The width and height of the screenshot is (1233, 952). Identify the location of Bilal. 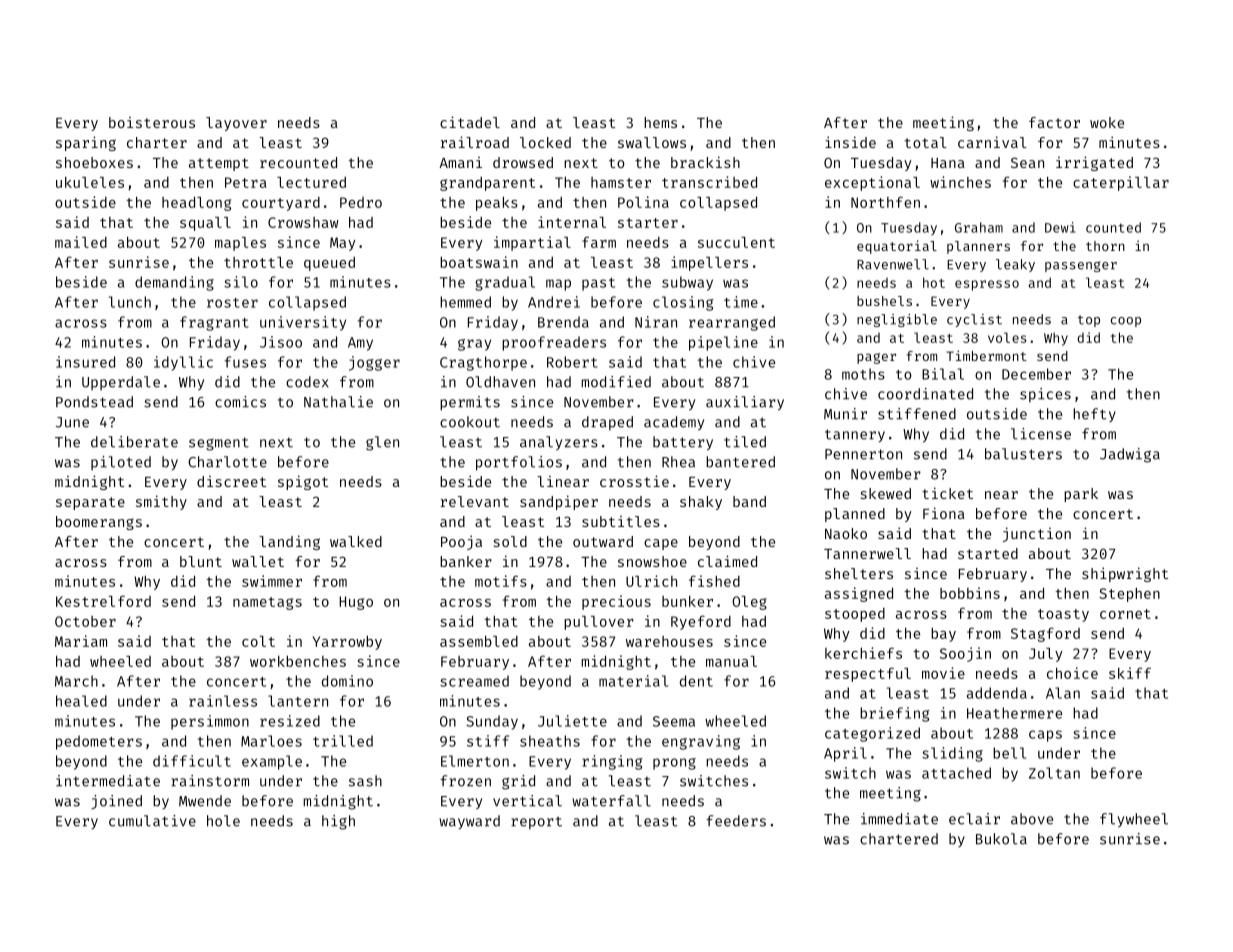
(943, 374).
